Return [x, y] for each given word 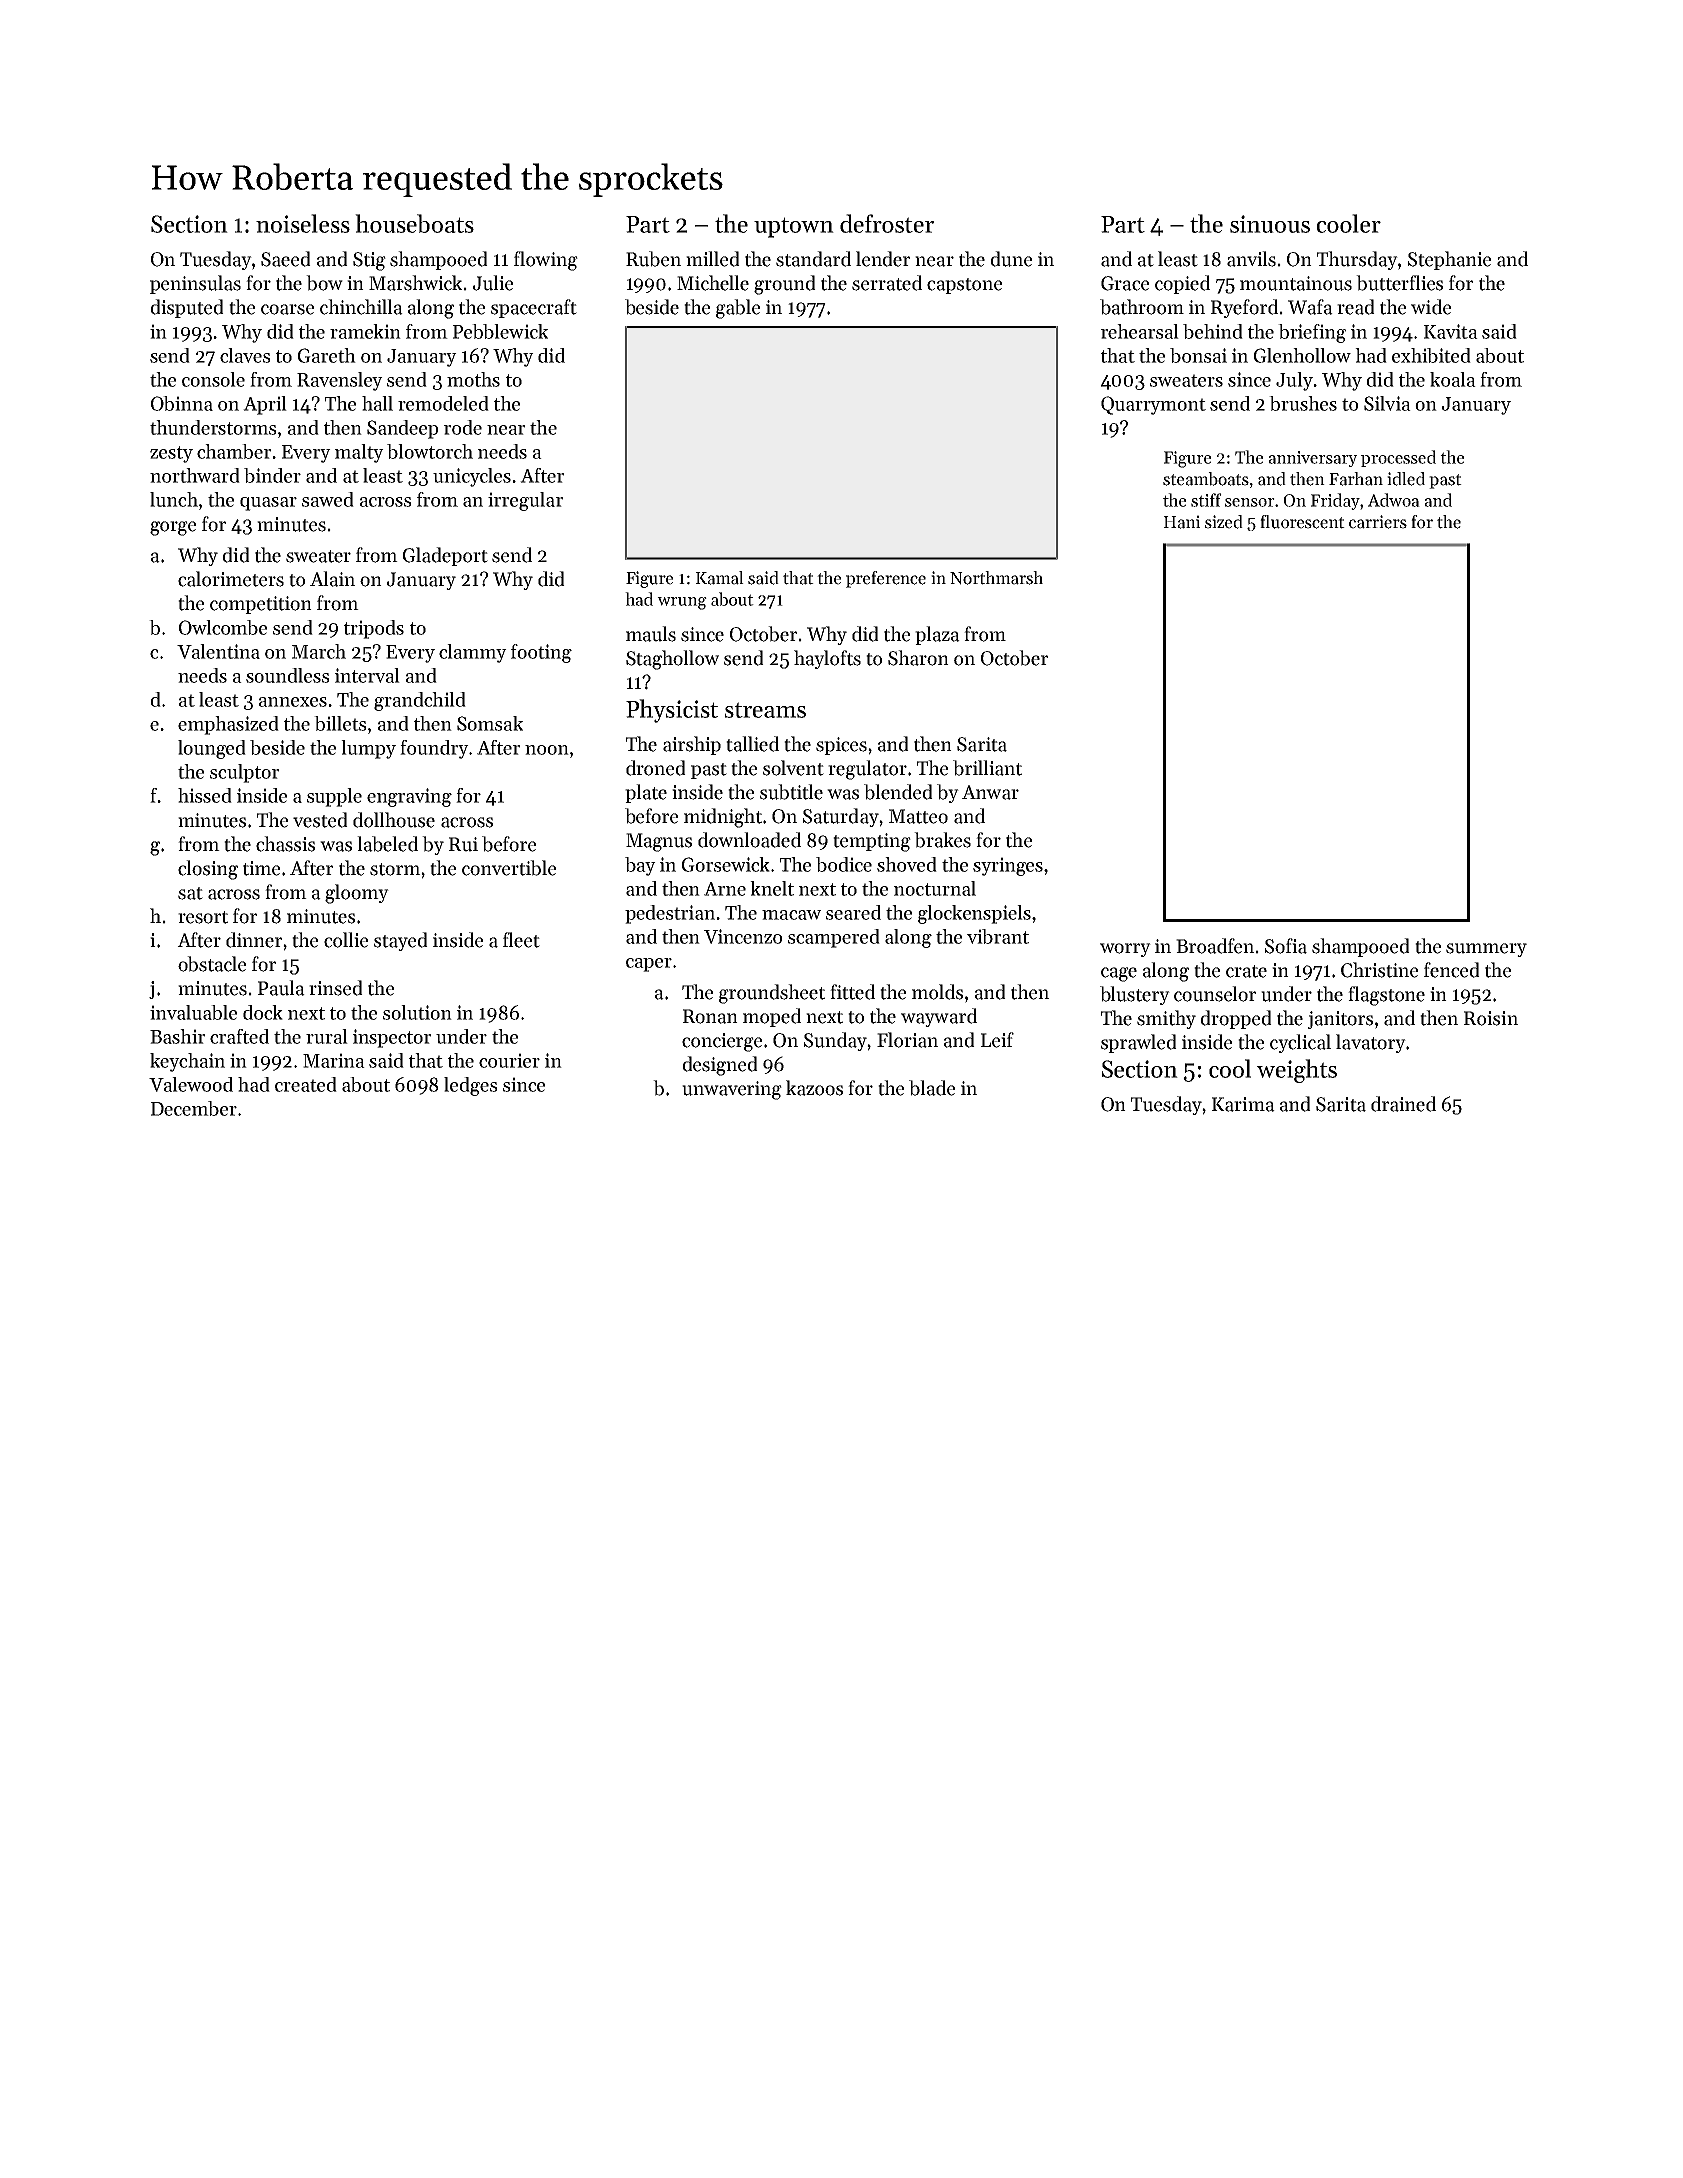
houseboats [414, 223]
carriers [1378, 522]
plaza [937, 635]
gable [738, 309]
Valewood [191, 1084]
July [1294, 381]
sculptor [244, 773]
